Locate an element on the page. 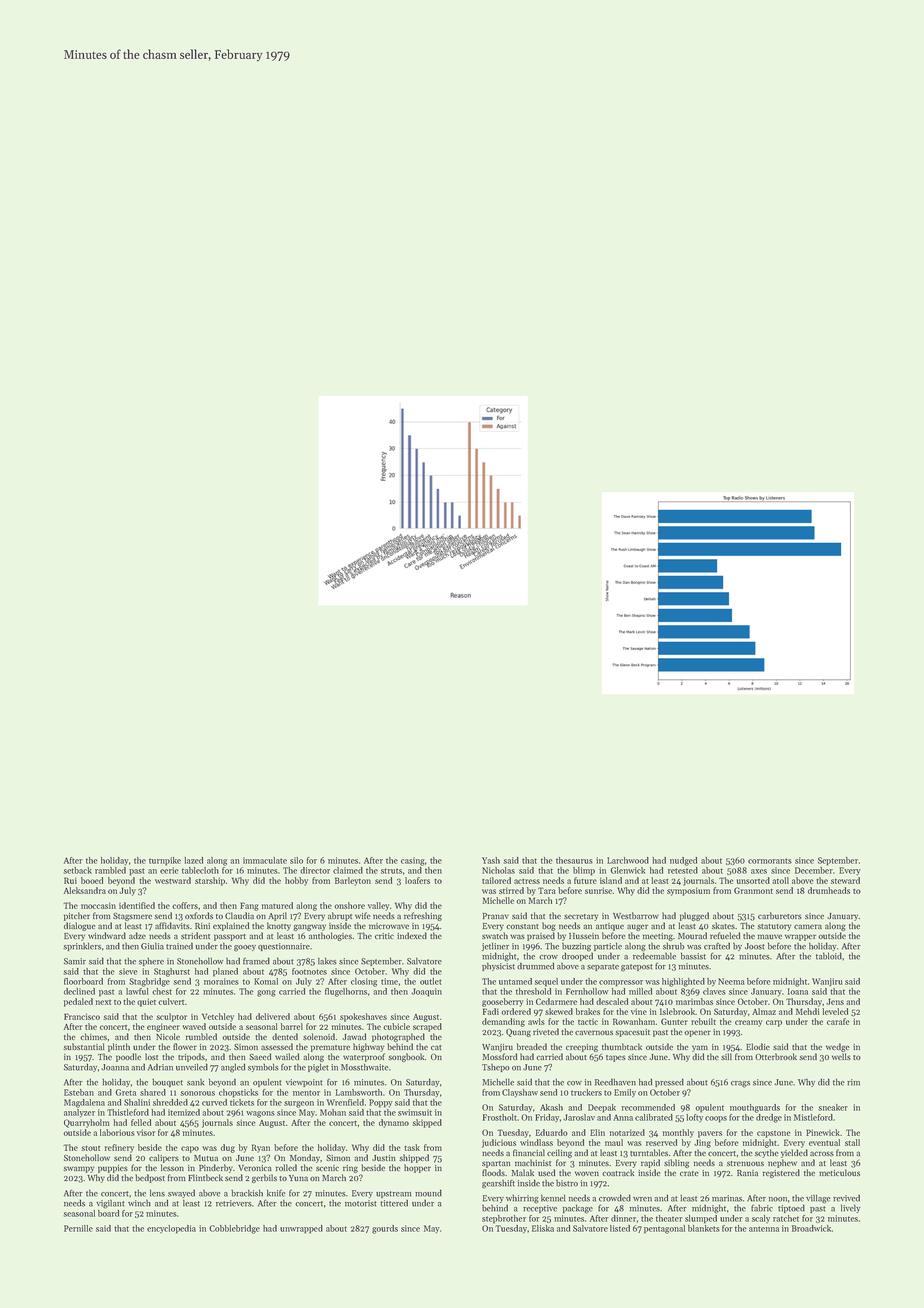 This page has width=924, height=1308. Yash is located at coordinates (491, 860).
